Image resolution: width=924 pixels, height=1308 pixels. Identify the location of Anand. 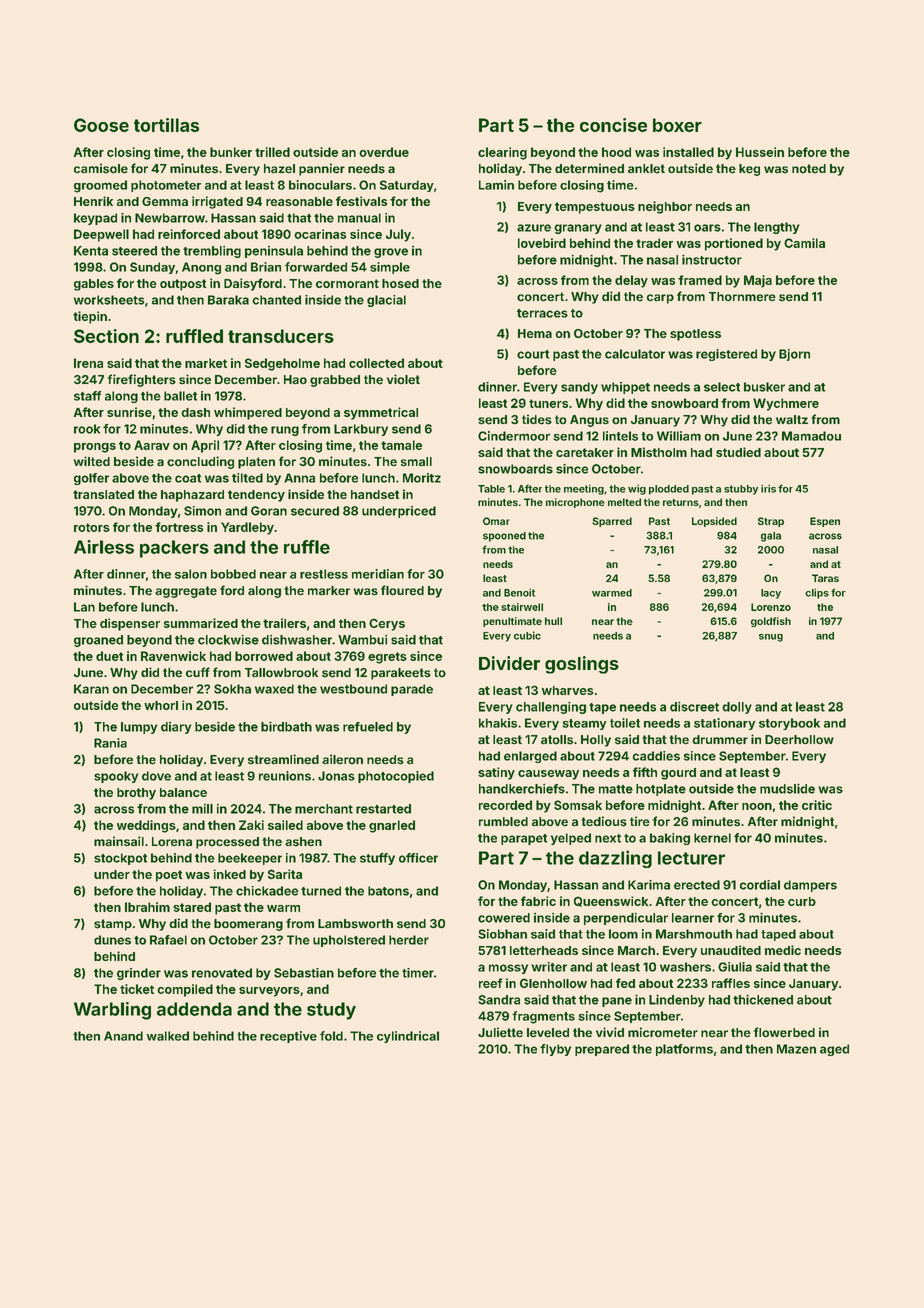
(123, 1036).
